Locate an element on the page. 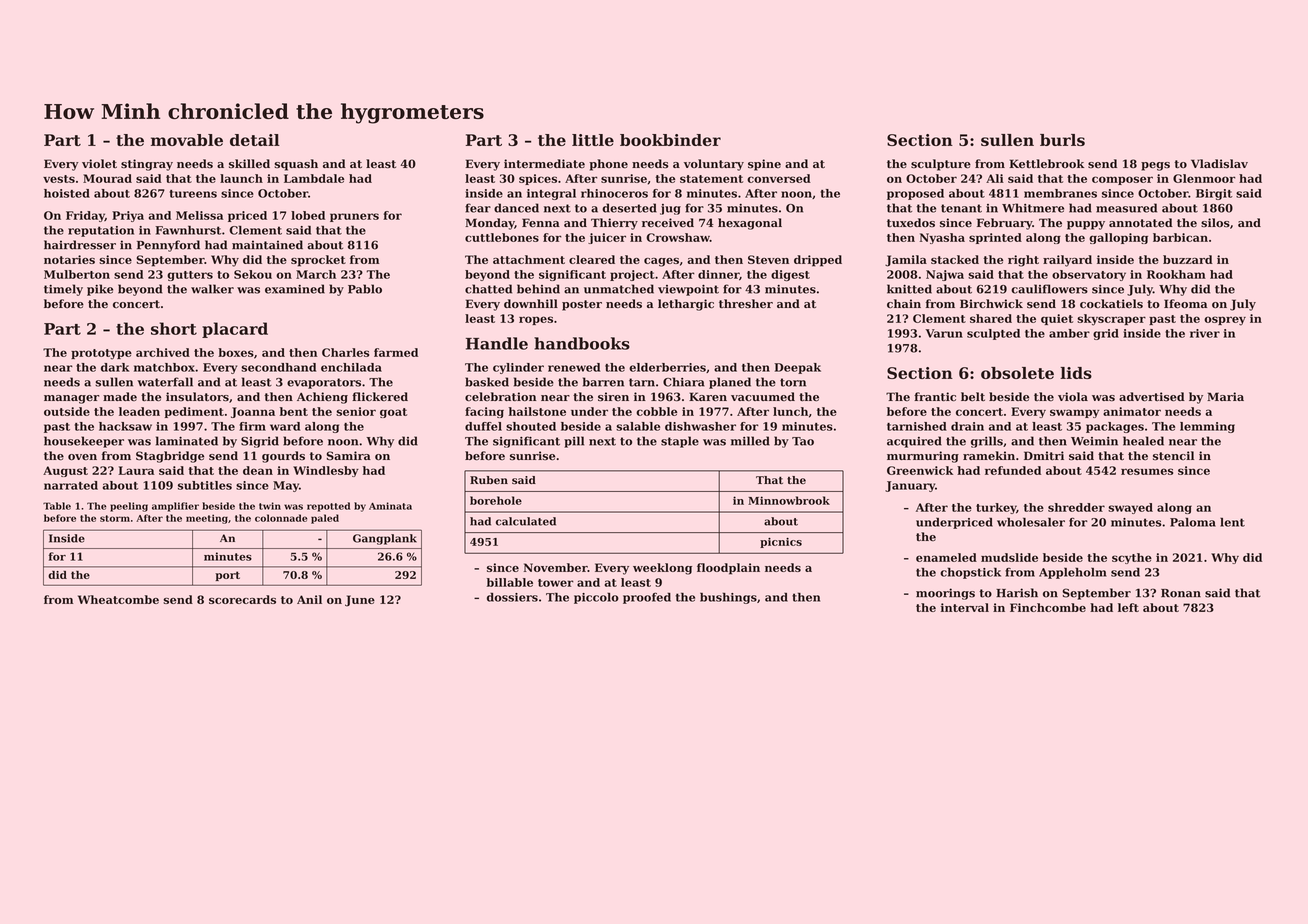 The image size is (1308, 924). little is located at coordinates (593, 140).
